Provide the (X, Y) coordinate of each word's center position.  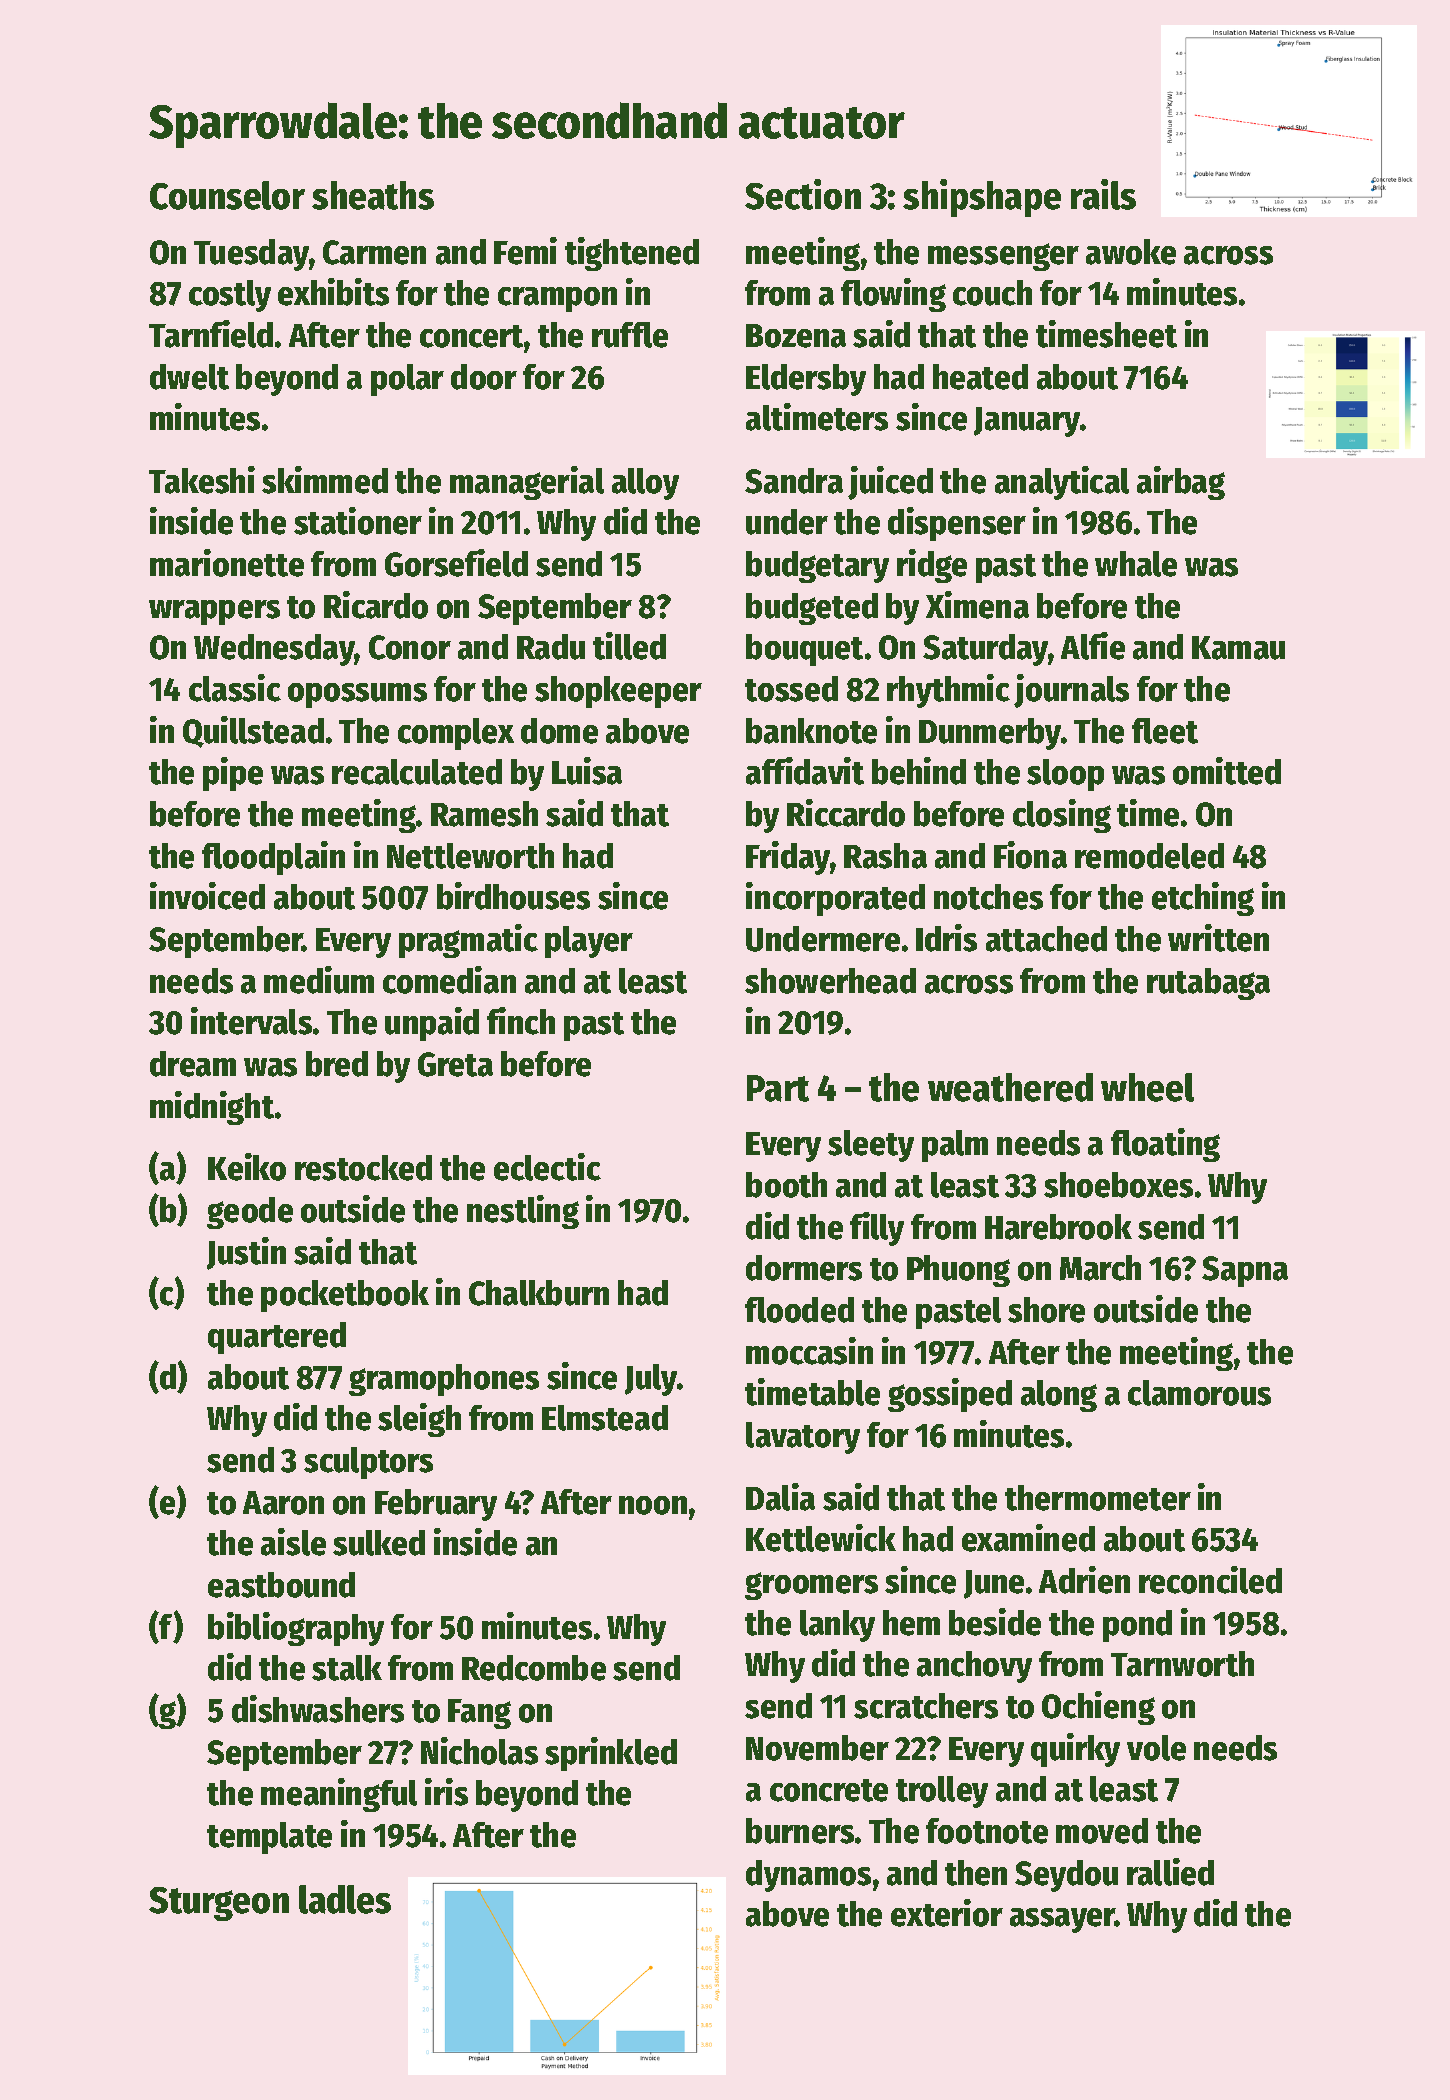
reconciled (1210, 1580)
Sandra (794, 481)
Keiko (247, 1167)
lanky (837, 1626)
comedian (449, 980)
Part (778, 1088)
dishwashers (318, 1709)
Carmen (374, 252)
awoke (1131, 252)
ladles (345, 1899)
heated (980, 377)
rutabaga (1208, 984)
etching (1203, 899)
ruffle (630, 335)
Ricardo (376, 605)
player (589, 942)
